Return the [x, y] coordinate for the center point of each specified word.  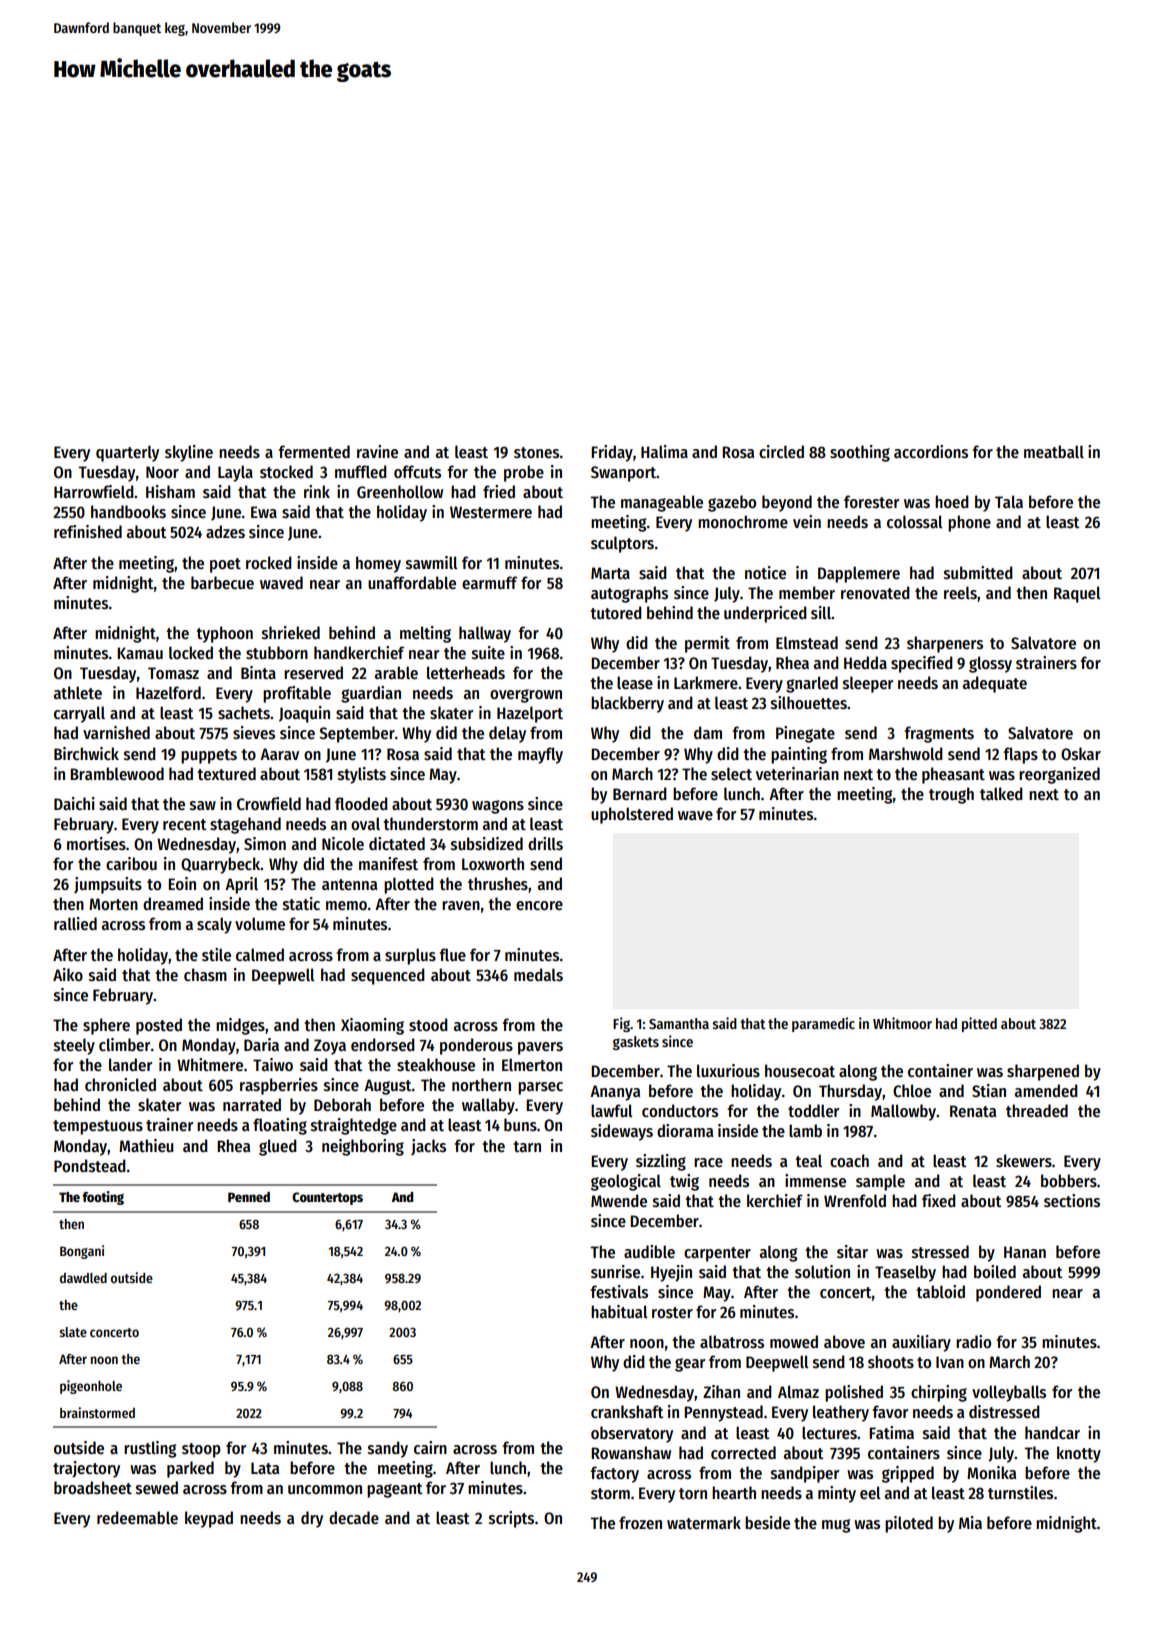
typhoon [224, 634]
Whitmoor [902, 1023]
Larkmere [706, 682]
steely [74, 1046]
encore [539, 905]
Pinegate [805, 734]
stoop [201, 1450]
